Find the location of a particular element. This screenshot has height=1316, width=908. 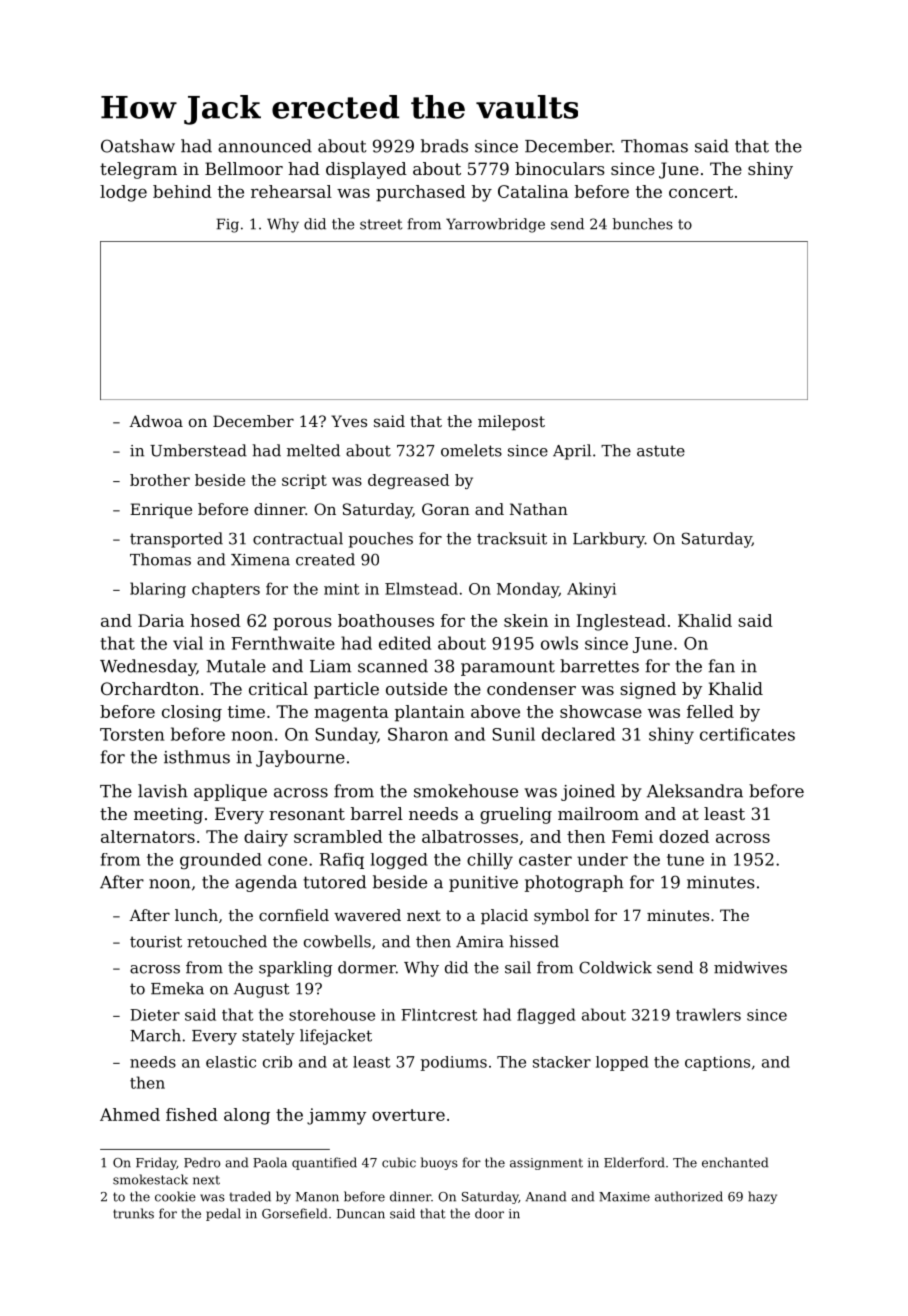

Oatshaw is located at coordinates (138, 146).
